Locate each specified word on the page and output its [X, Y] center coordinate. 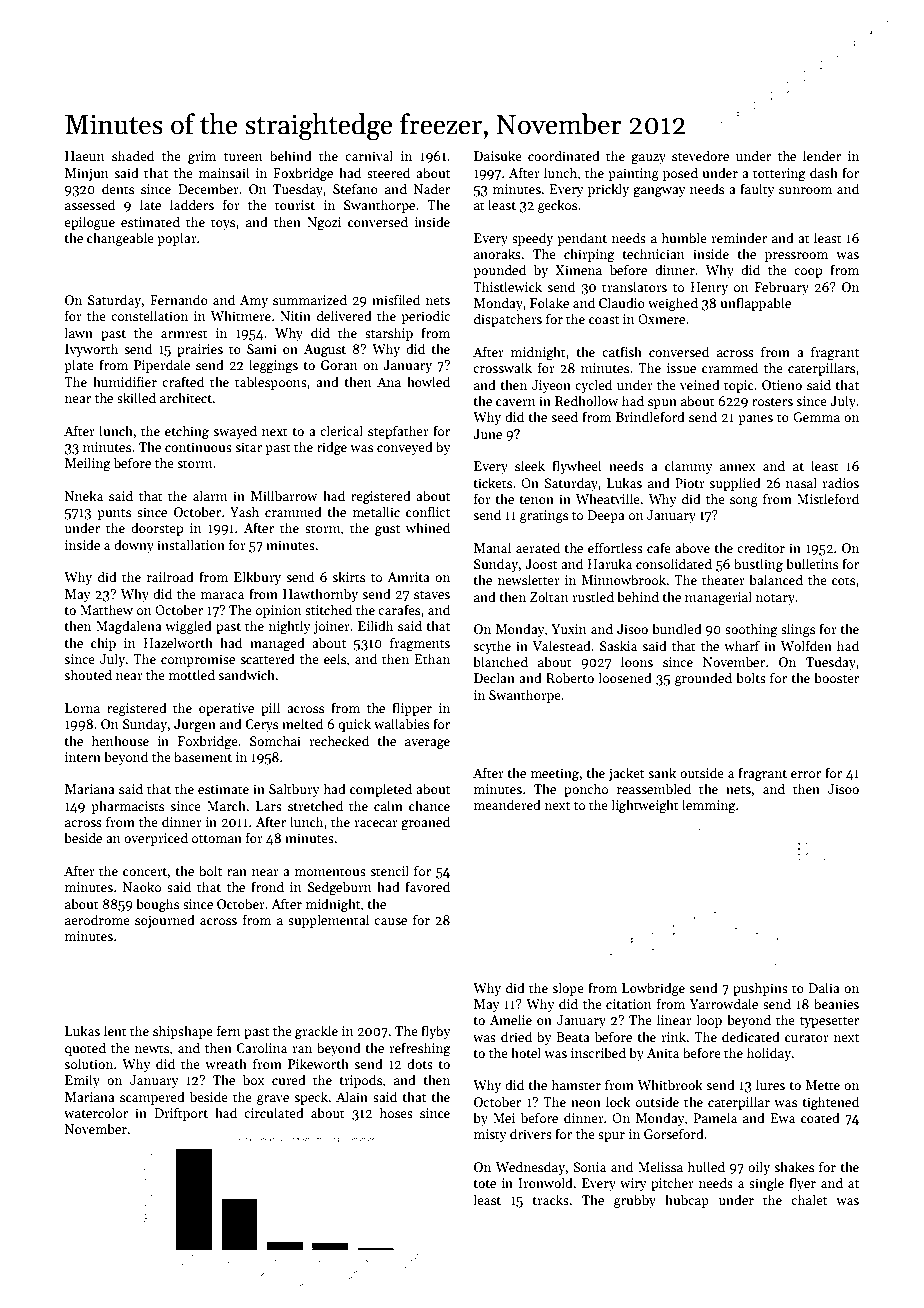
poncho [586, 790]
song [744, 502]
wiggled [188, 627]
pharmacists [127, 807]
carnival [369, 155]
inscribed [598, 1052]
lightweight [645, 806]
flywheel [577, 467]
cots [843, 581]
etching [187, 432]
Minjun [87, 174]
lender [822, 155]
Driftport [181, 1114]
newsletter [529, 579]
